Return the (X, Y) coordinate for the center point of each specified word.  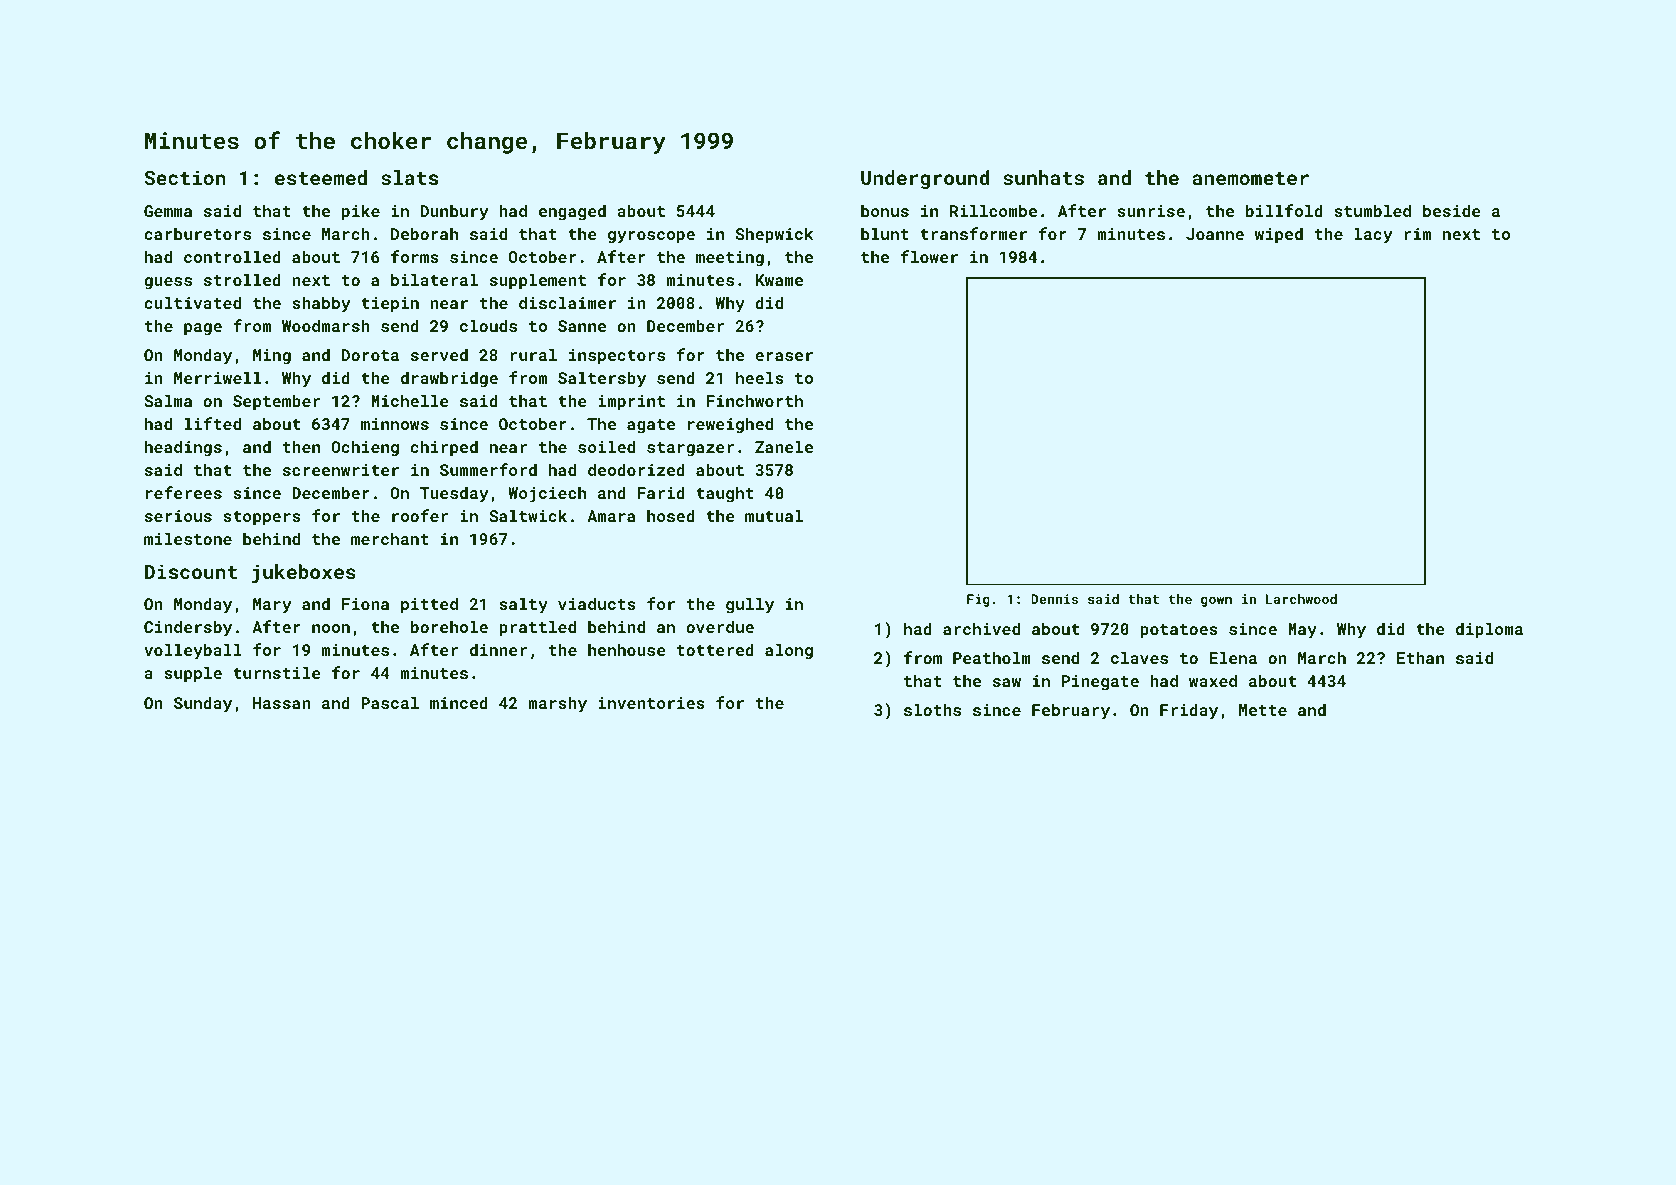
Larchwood (1301, 599)
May (1302, 631)
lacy (1373, 235)
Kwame (779, 280)
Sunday (203, 704)
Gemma (168, 211)
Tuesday (454, 494)
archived (981, 628)
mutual (774, 515)
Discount (191, 571)
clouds (488, 325)
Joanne (1215, 234)
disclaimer (567, 302)
